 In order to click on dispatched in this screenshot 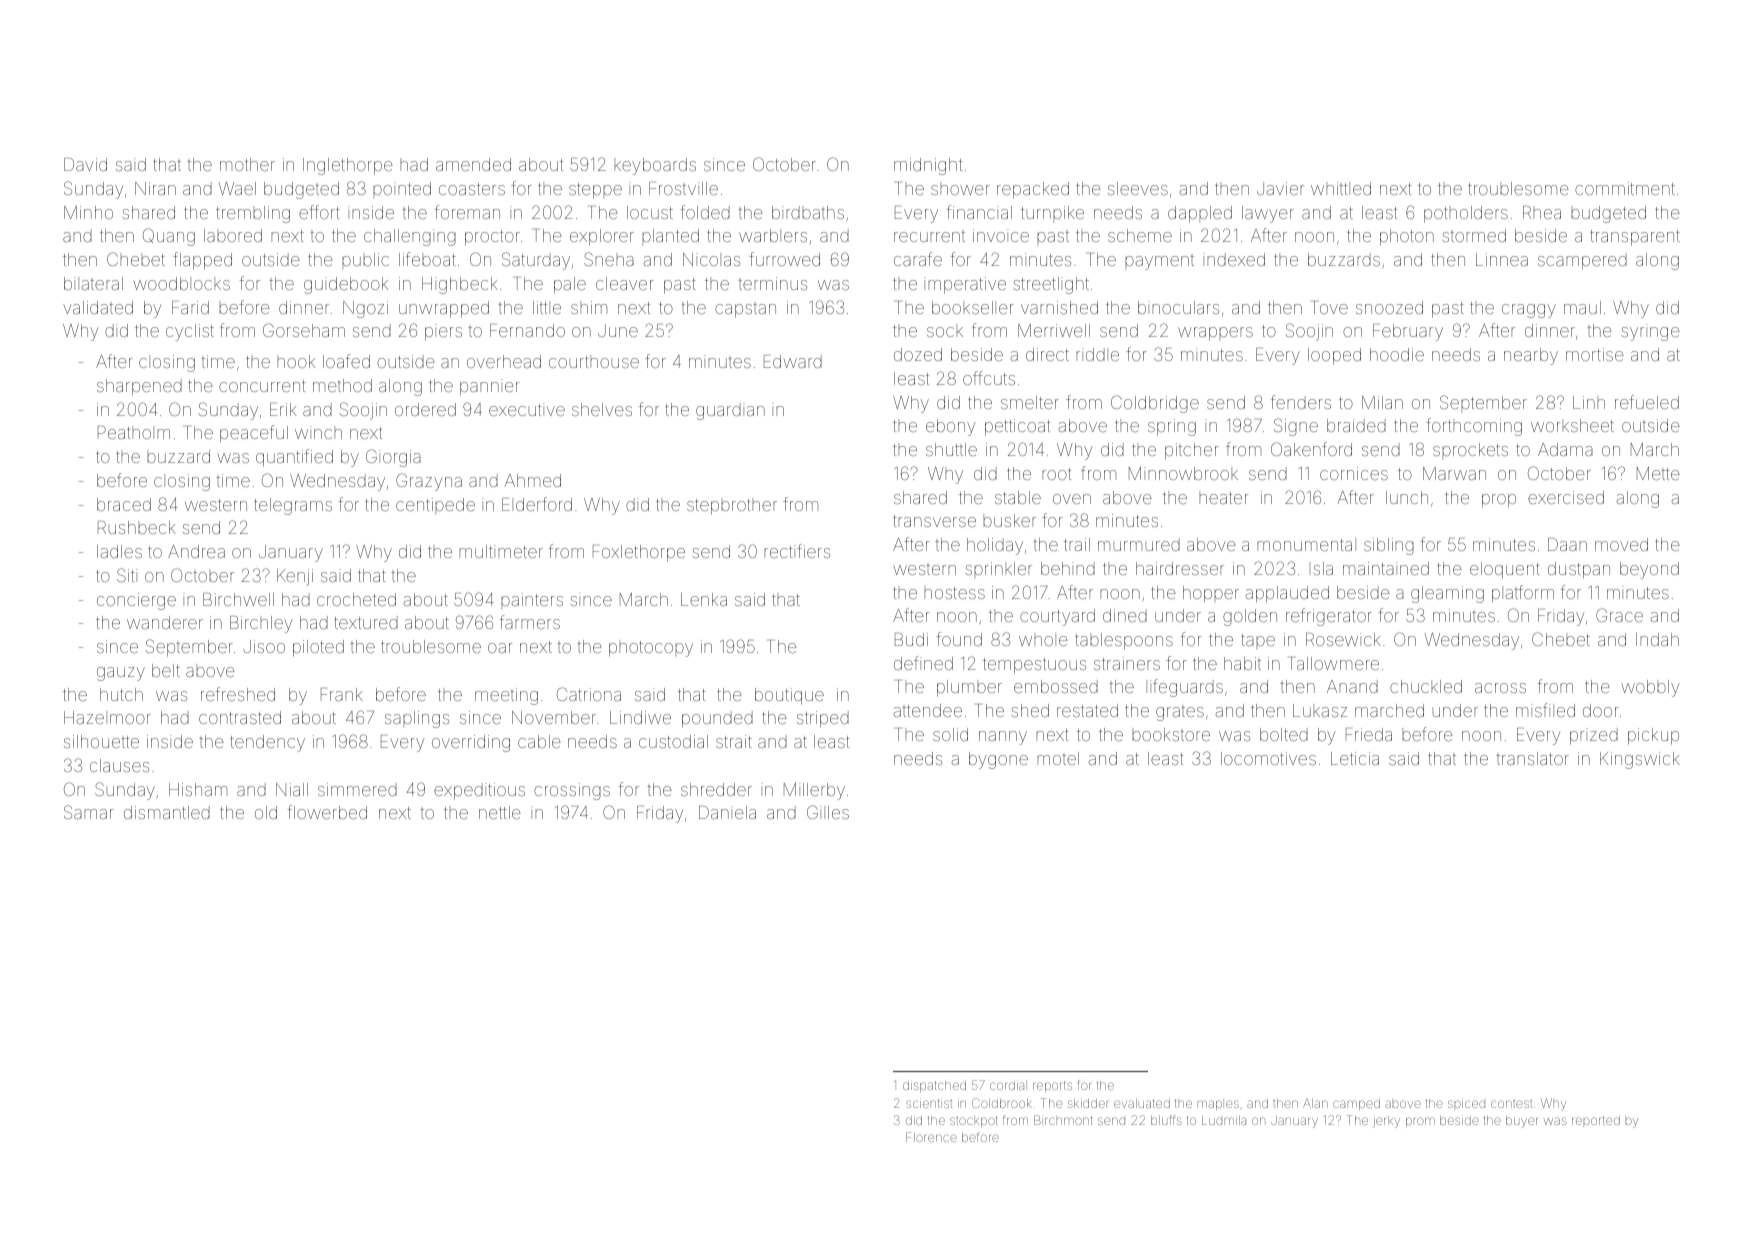, I will do `click(934, 1086)`.
